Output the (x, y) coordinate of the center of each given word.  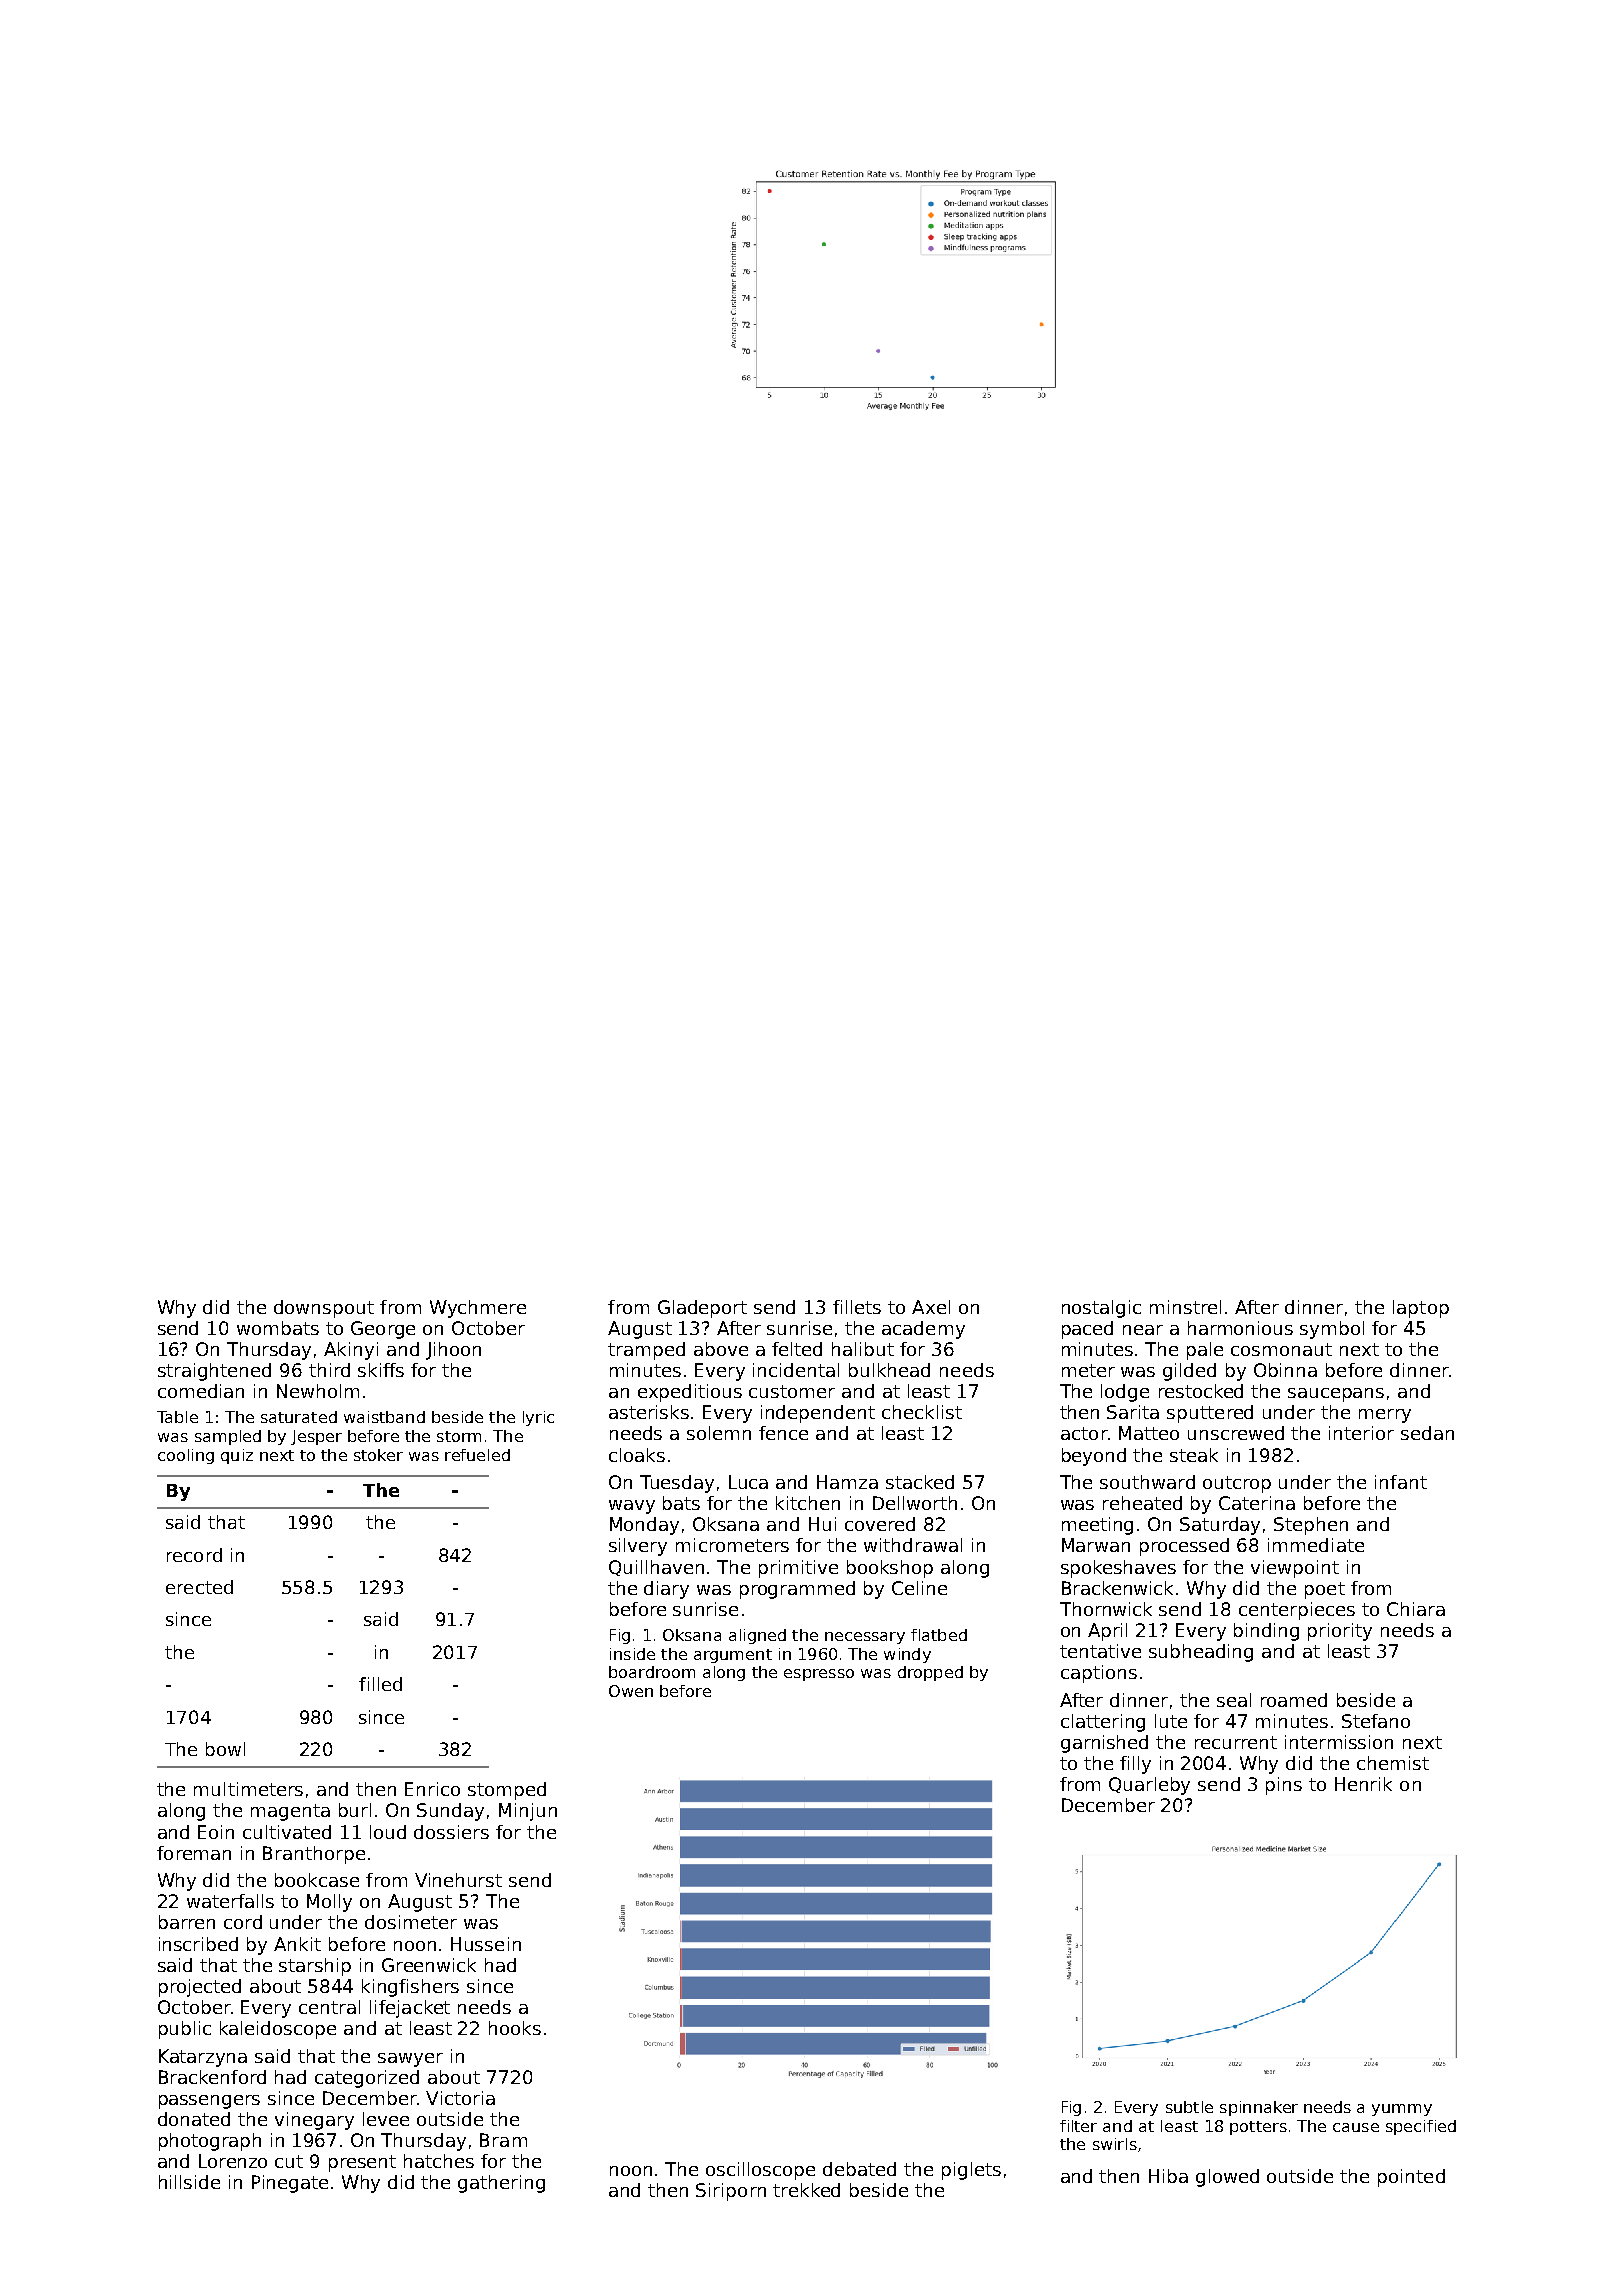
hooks (515, 2028)
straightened (214, 1372)
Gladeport (702, 1309)
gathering (501, 2184)
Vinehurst (458, 1880)
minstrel (1185, 1307)
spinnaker (1259, 2108)
